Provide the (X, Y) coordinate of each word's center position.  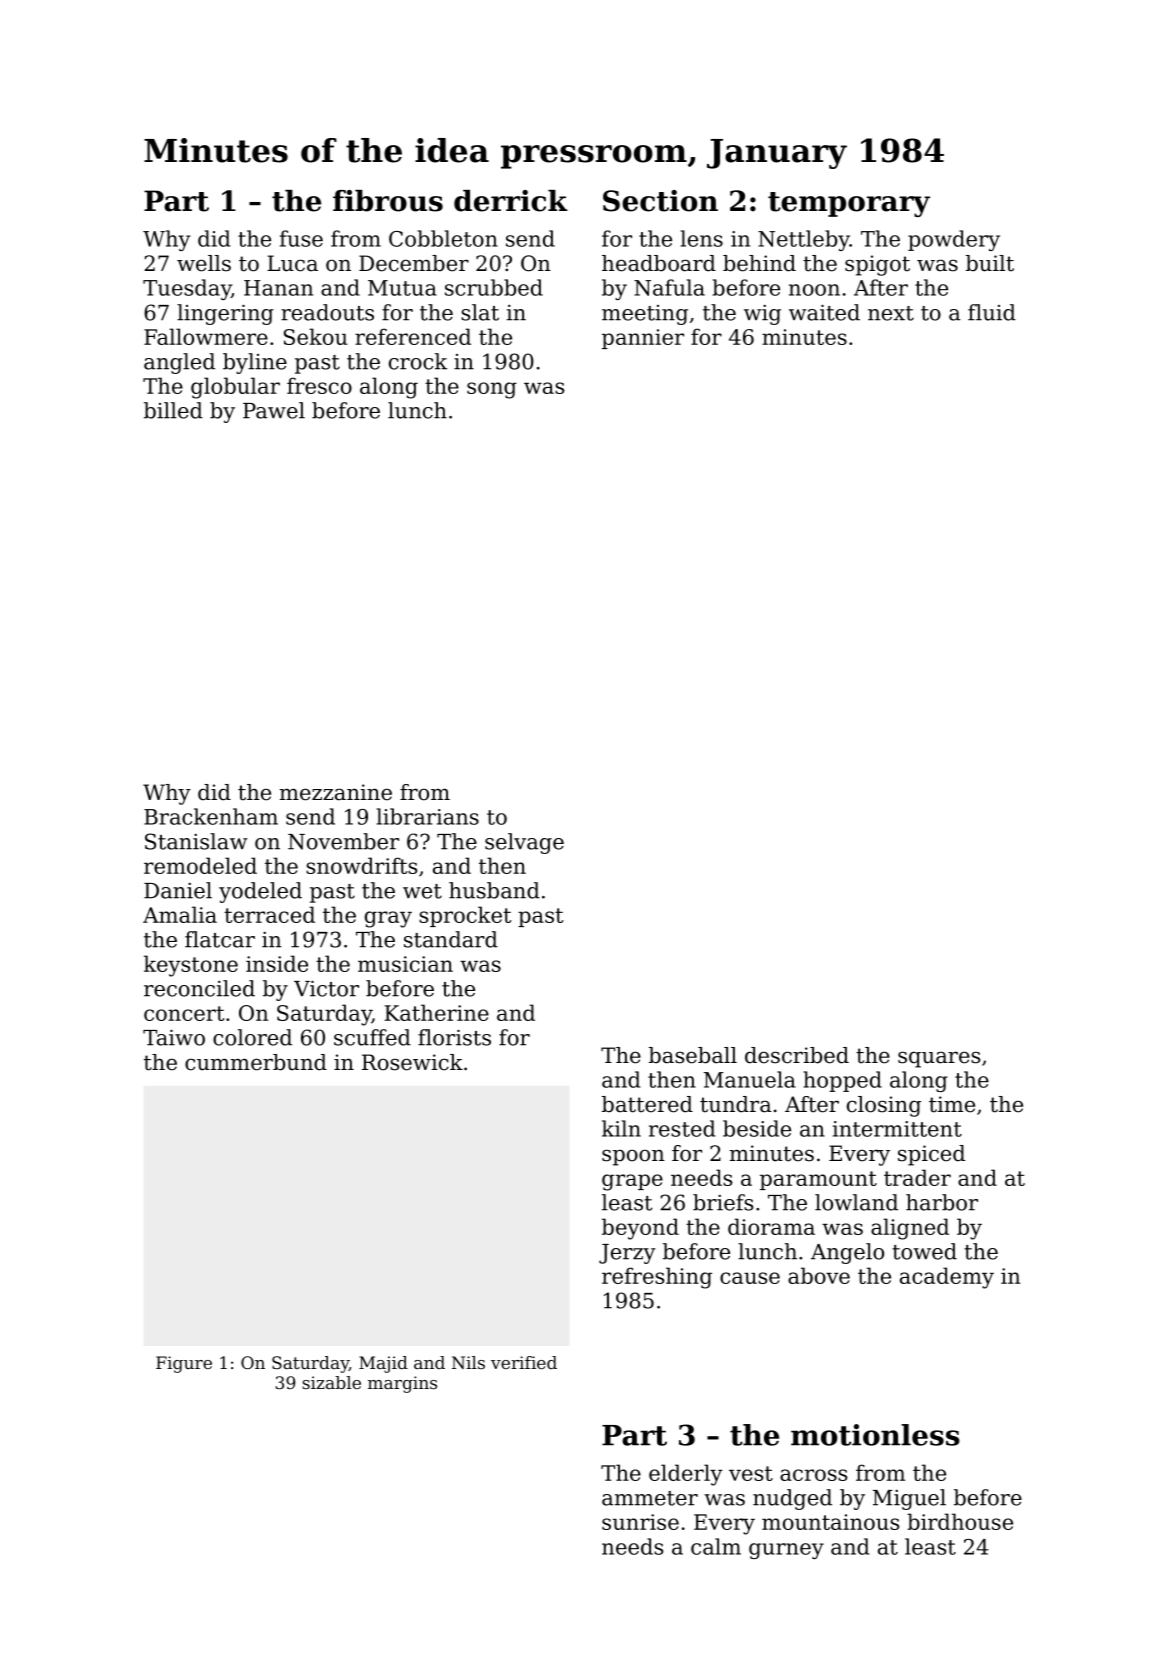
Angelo (847, 1253)
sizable (331, 1382)
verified (524, 1362)
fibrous (388, 201)
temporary (849, 204)
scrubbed (494, 287)
